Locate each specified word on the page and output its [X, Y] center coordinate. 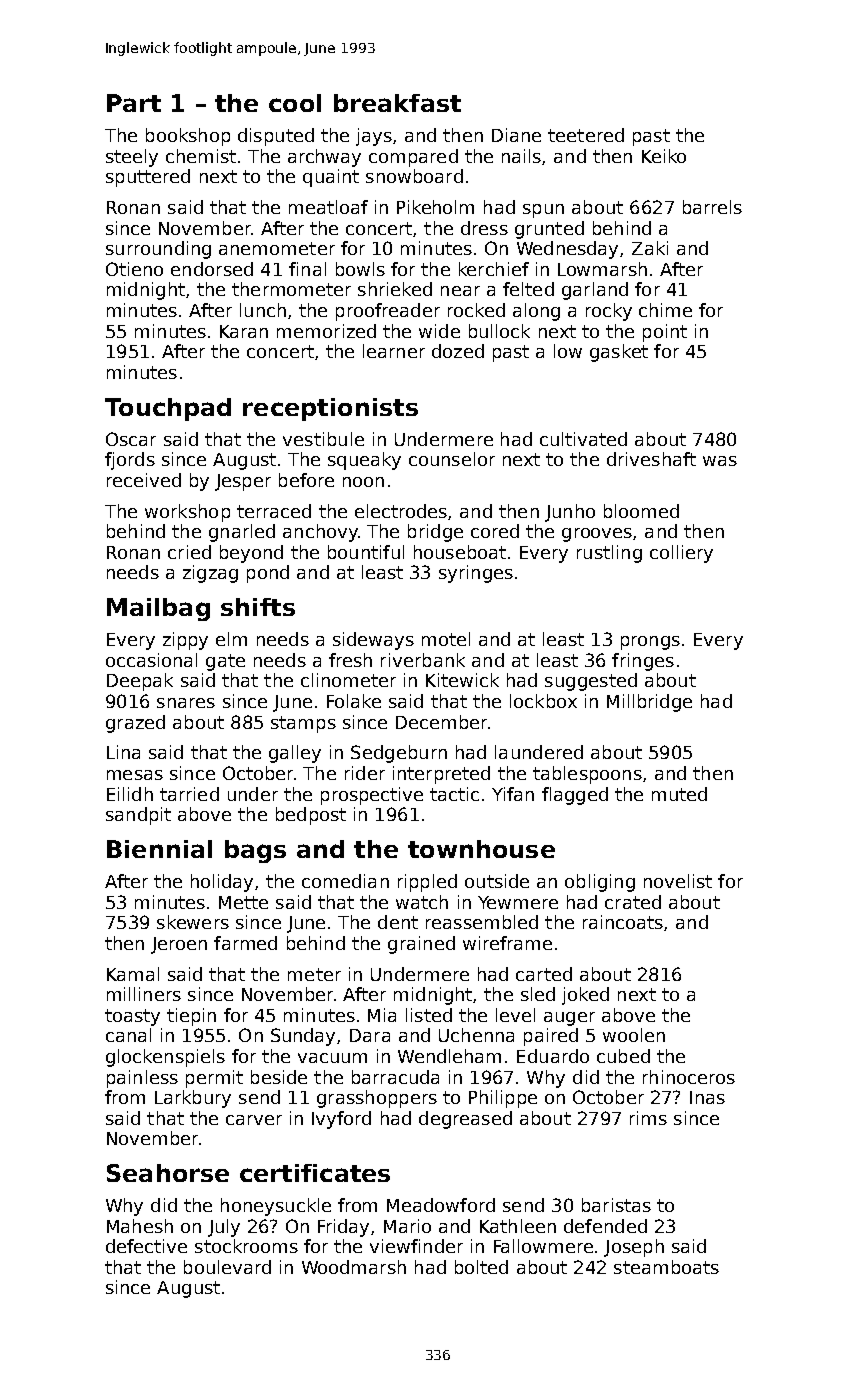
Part [134, 103]
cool [295, 103]
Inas [707, 1097]
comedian [345, 881]
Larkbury [193, 1099]
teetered [586, 135]
